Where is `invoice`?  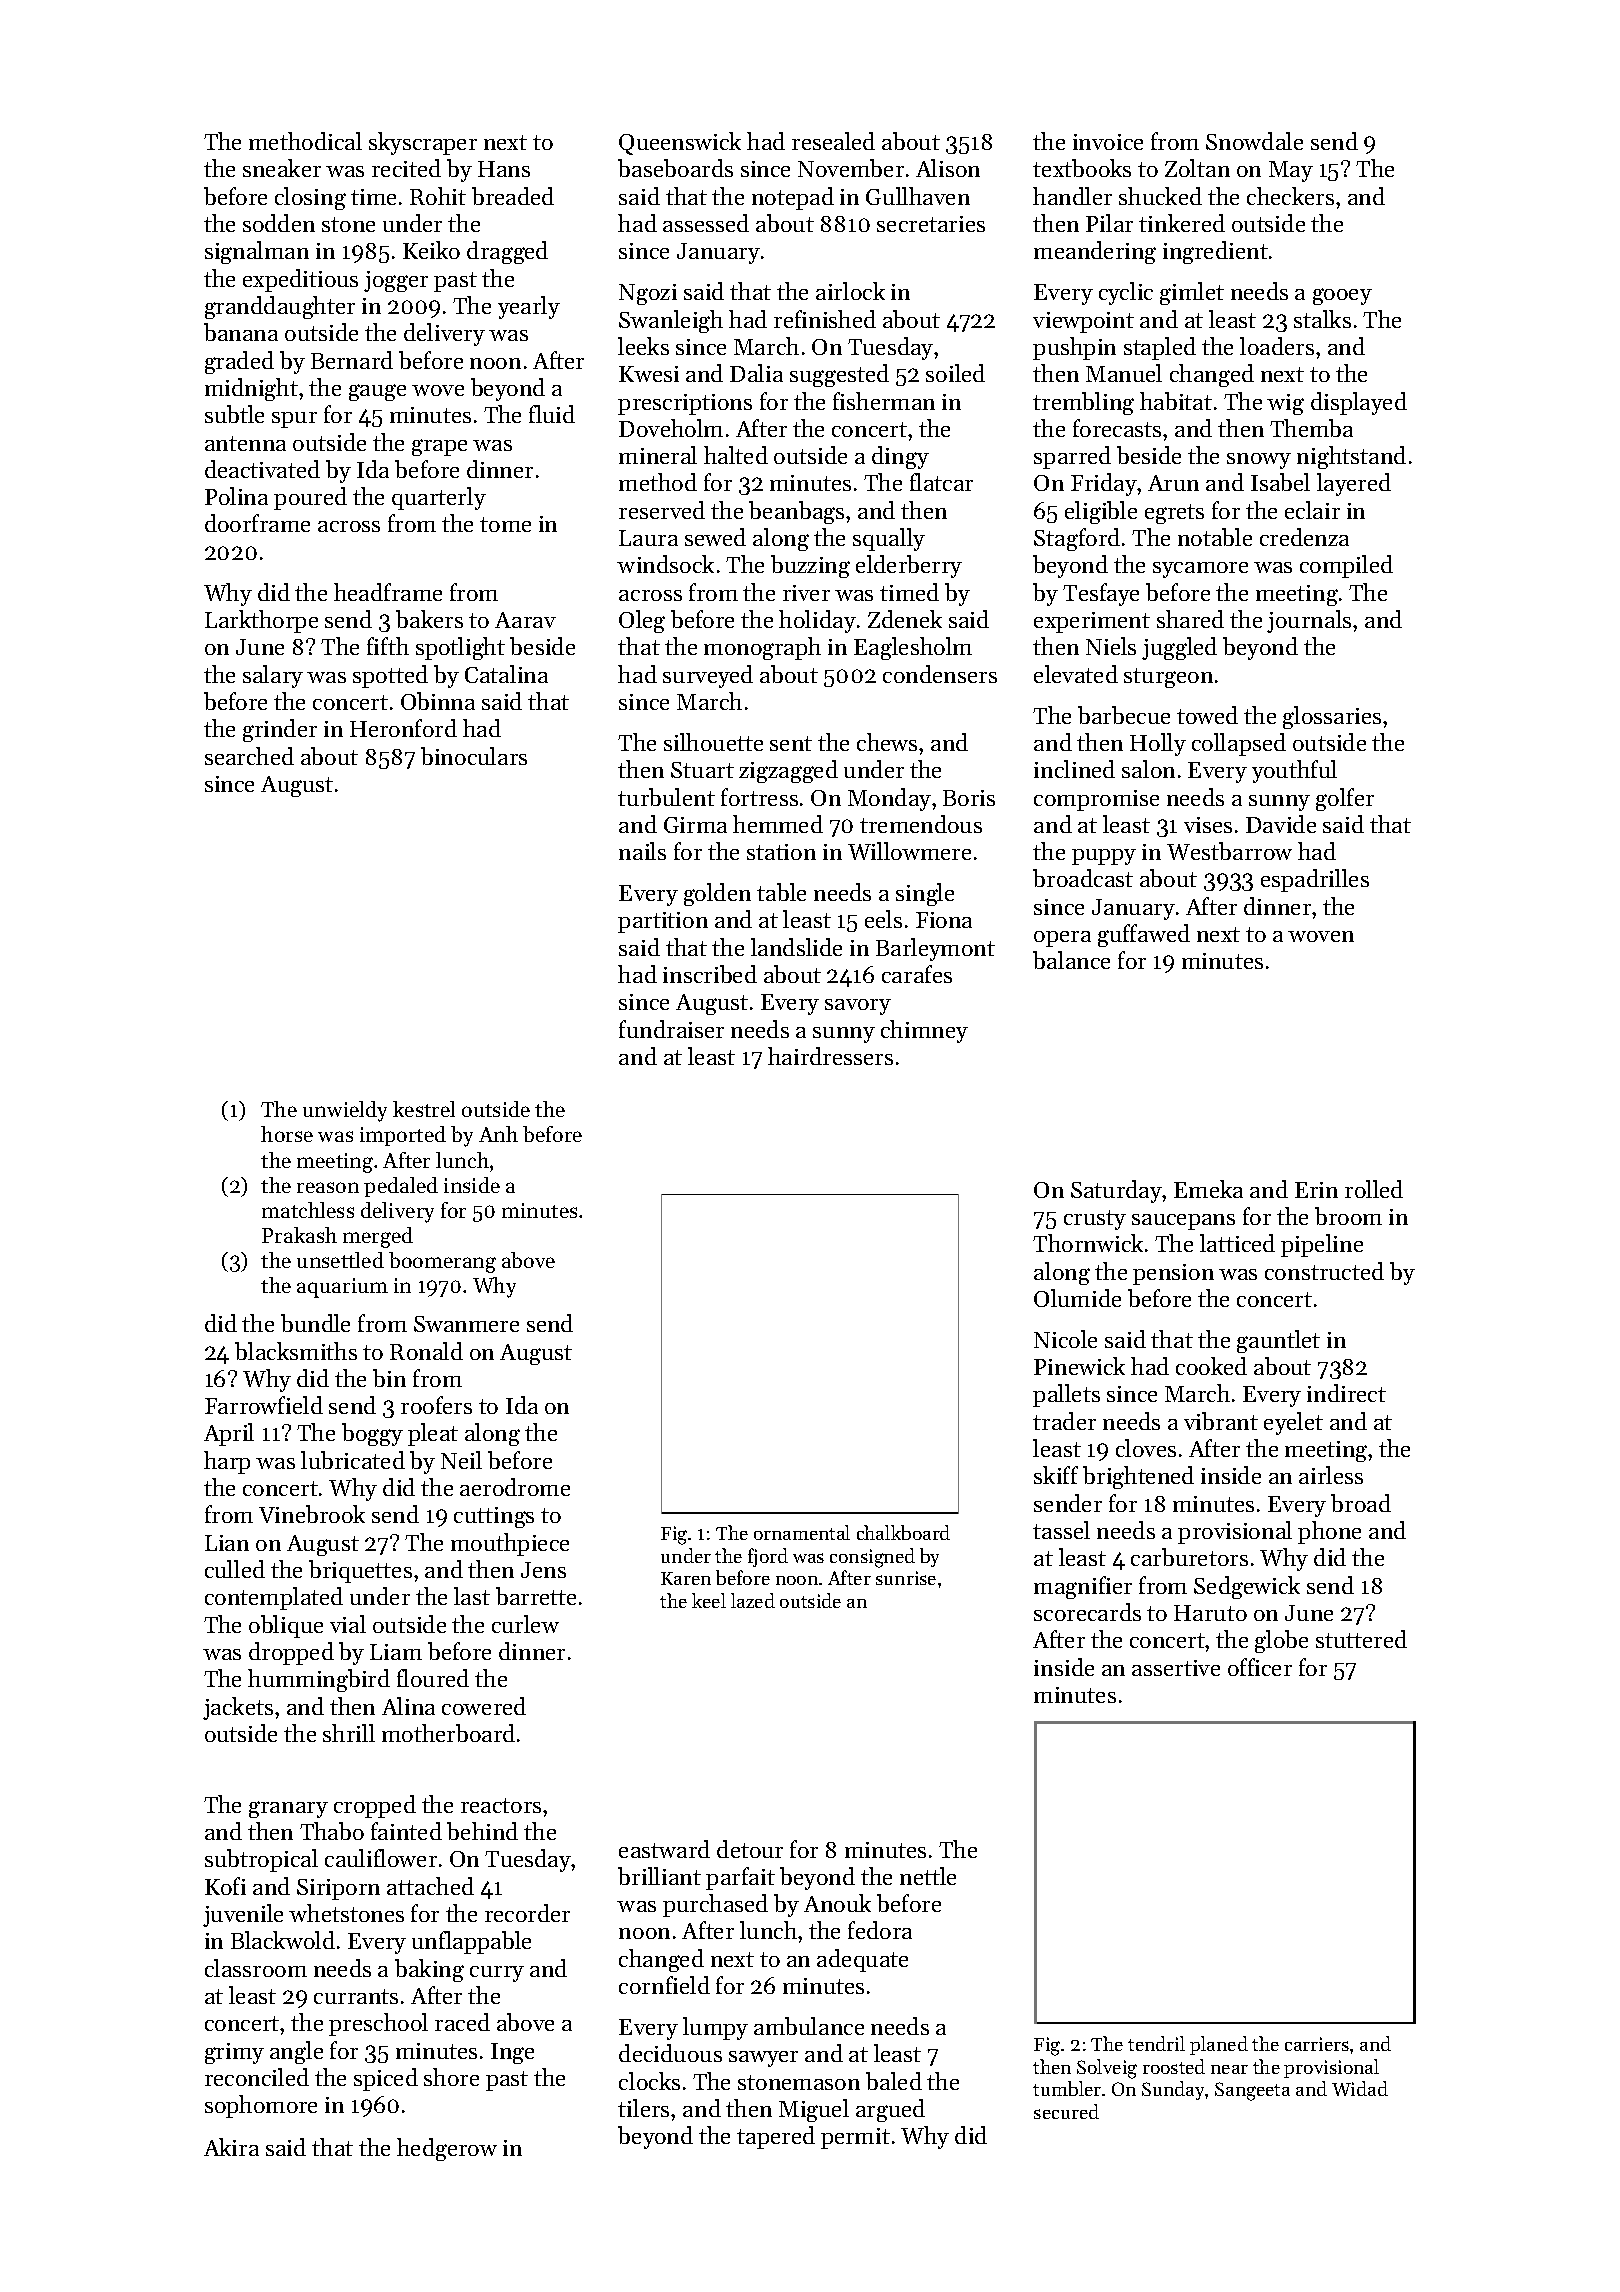 invoice is located at coordinates (1108, 142).
